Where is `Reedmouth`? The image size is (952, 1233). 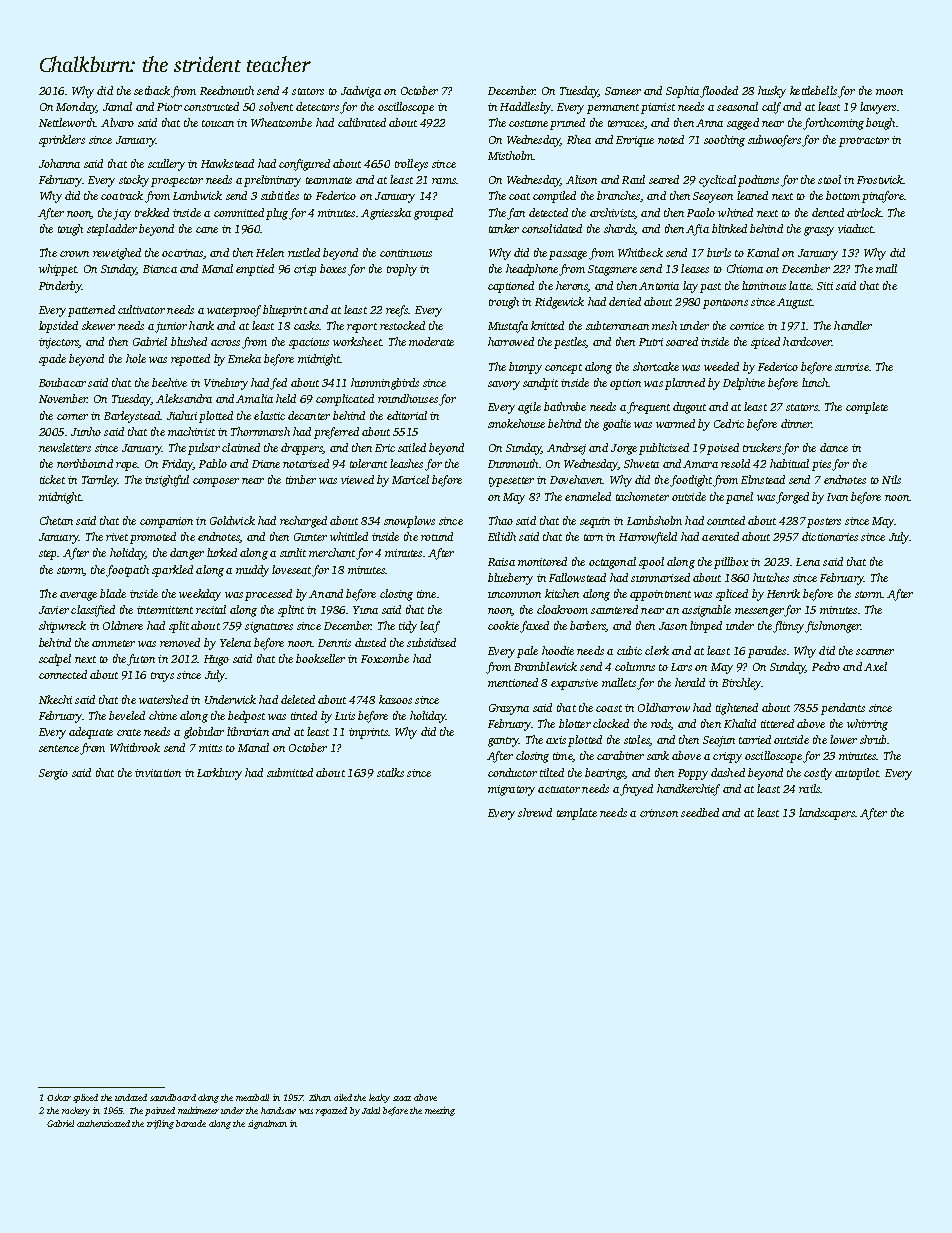
Reedmouth is located at coordinates (227, 90).
